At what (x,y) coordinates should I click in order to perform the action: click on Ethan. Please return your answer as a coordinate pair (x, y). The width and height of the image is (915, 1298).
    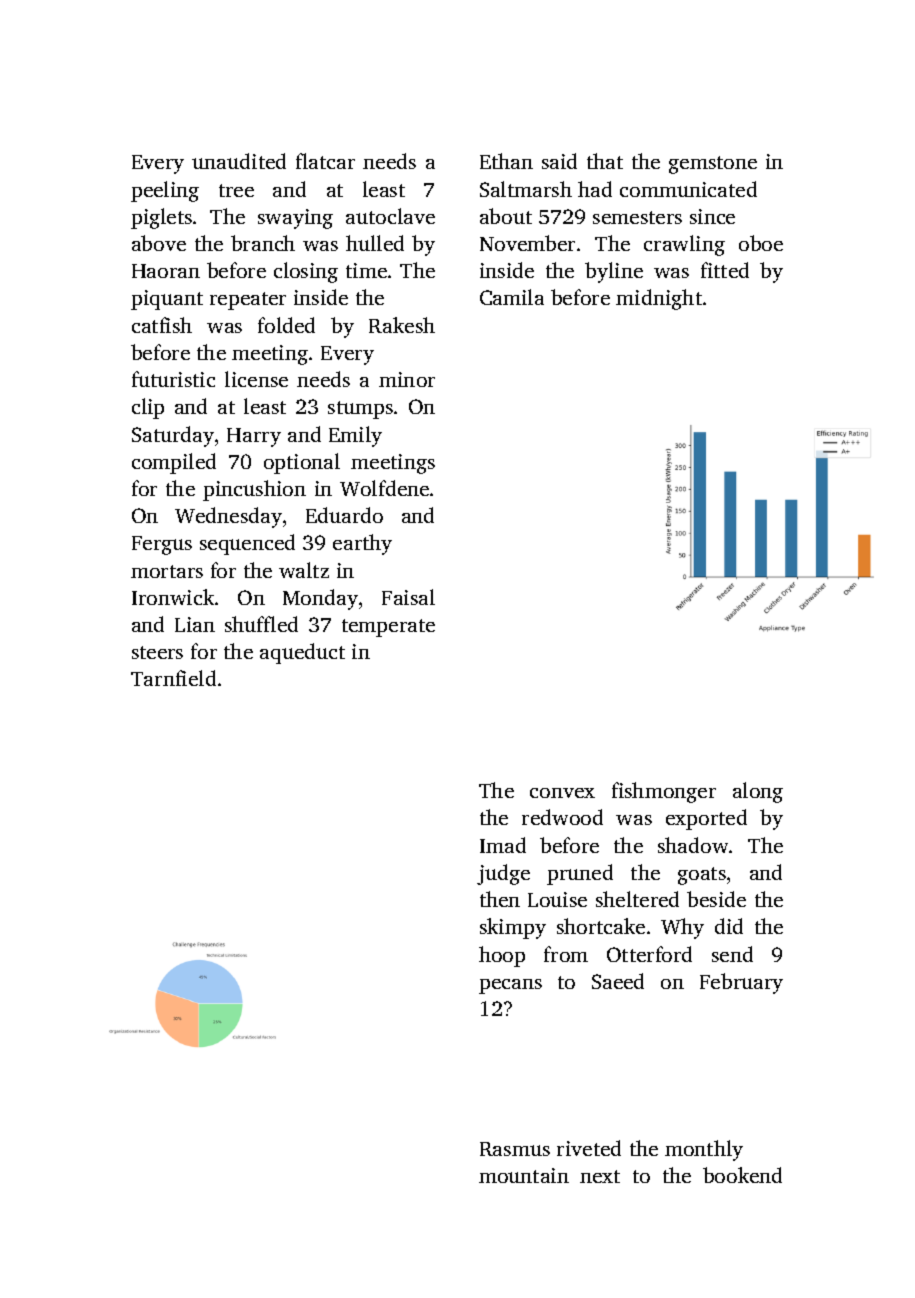
    Looking at the image, I should click on (506, 161).
